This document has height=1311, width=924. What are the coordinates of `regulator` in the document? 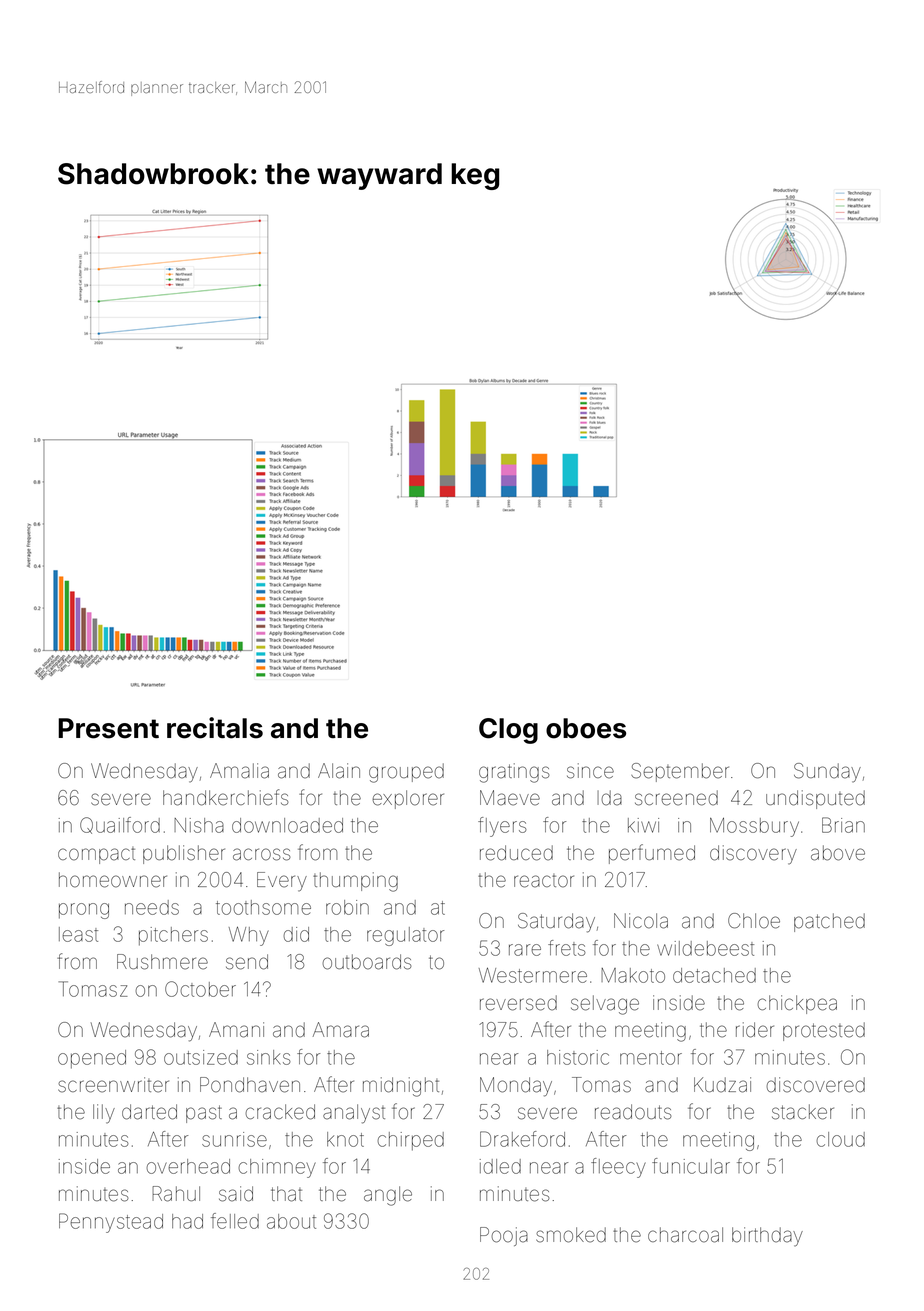 It's located at (405, 936).
